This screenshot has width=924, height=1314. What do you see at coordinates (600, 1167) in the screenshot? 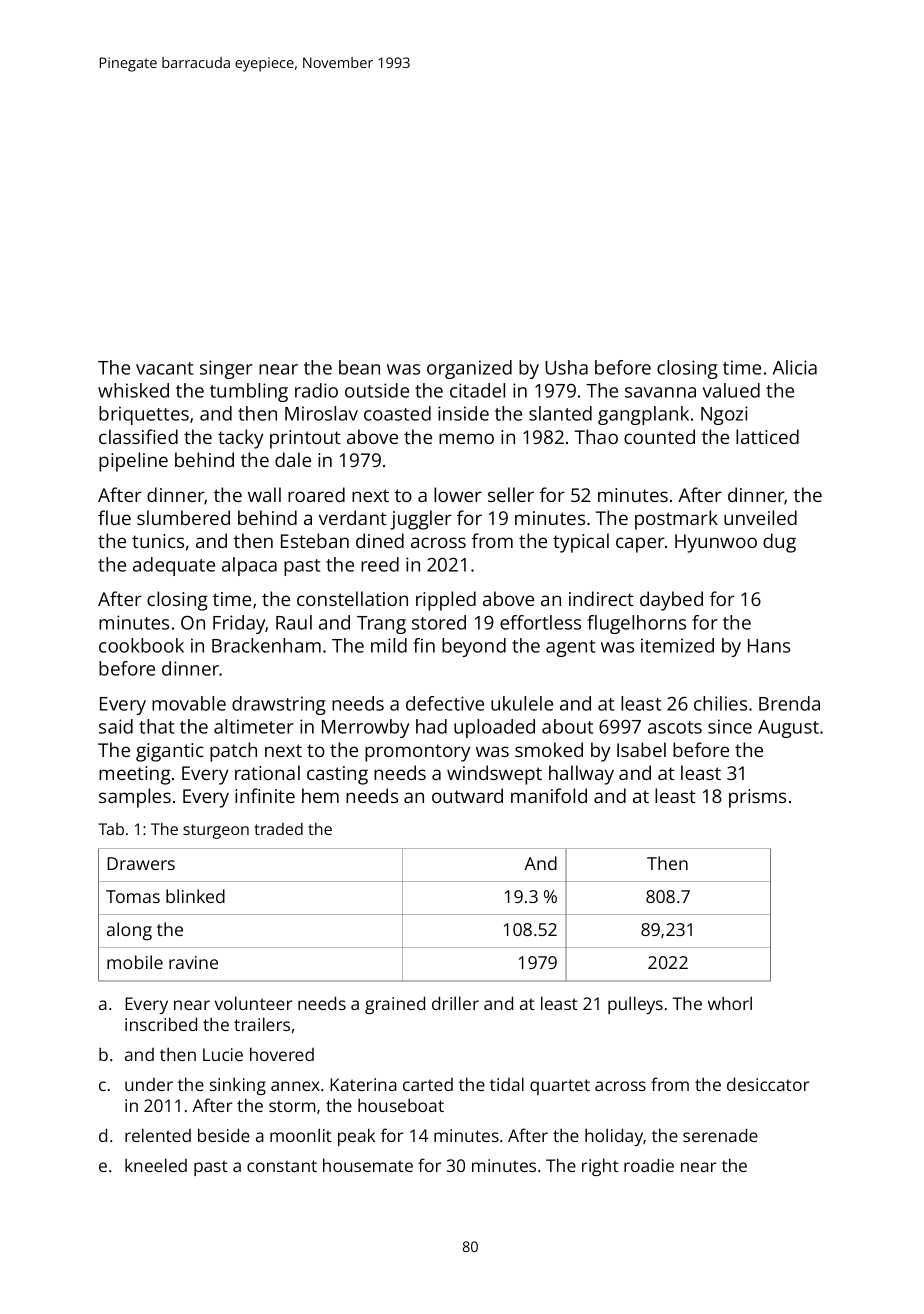
I see `right` at bounding box center [600, 1167].
